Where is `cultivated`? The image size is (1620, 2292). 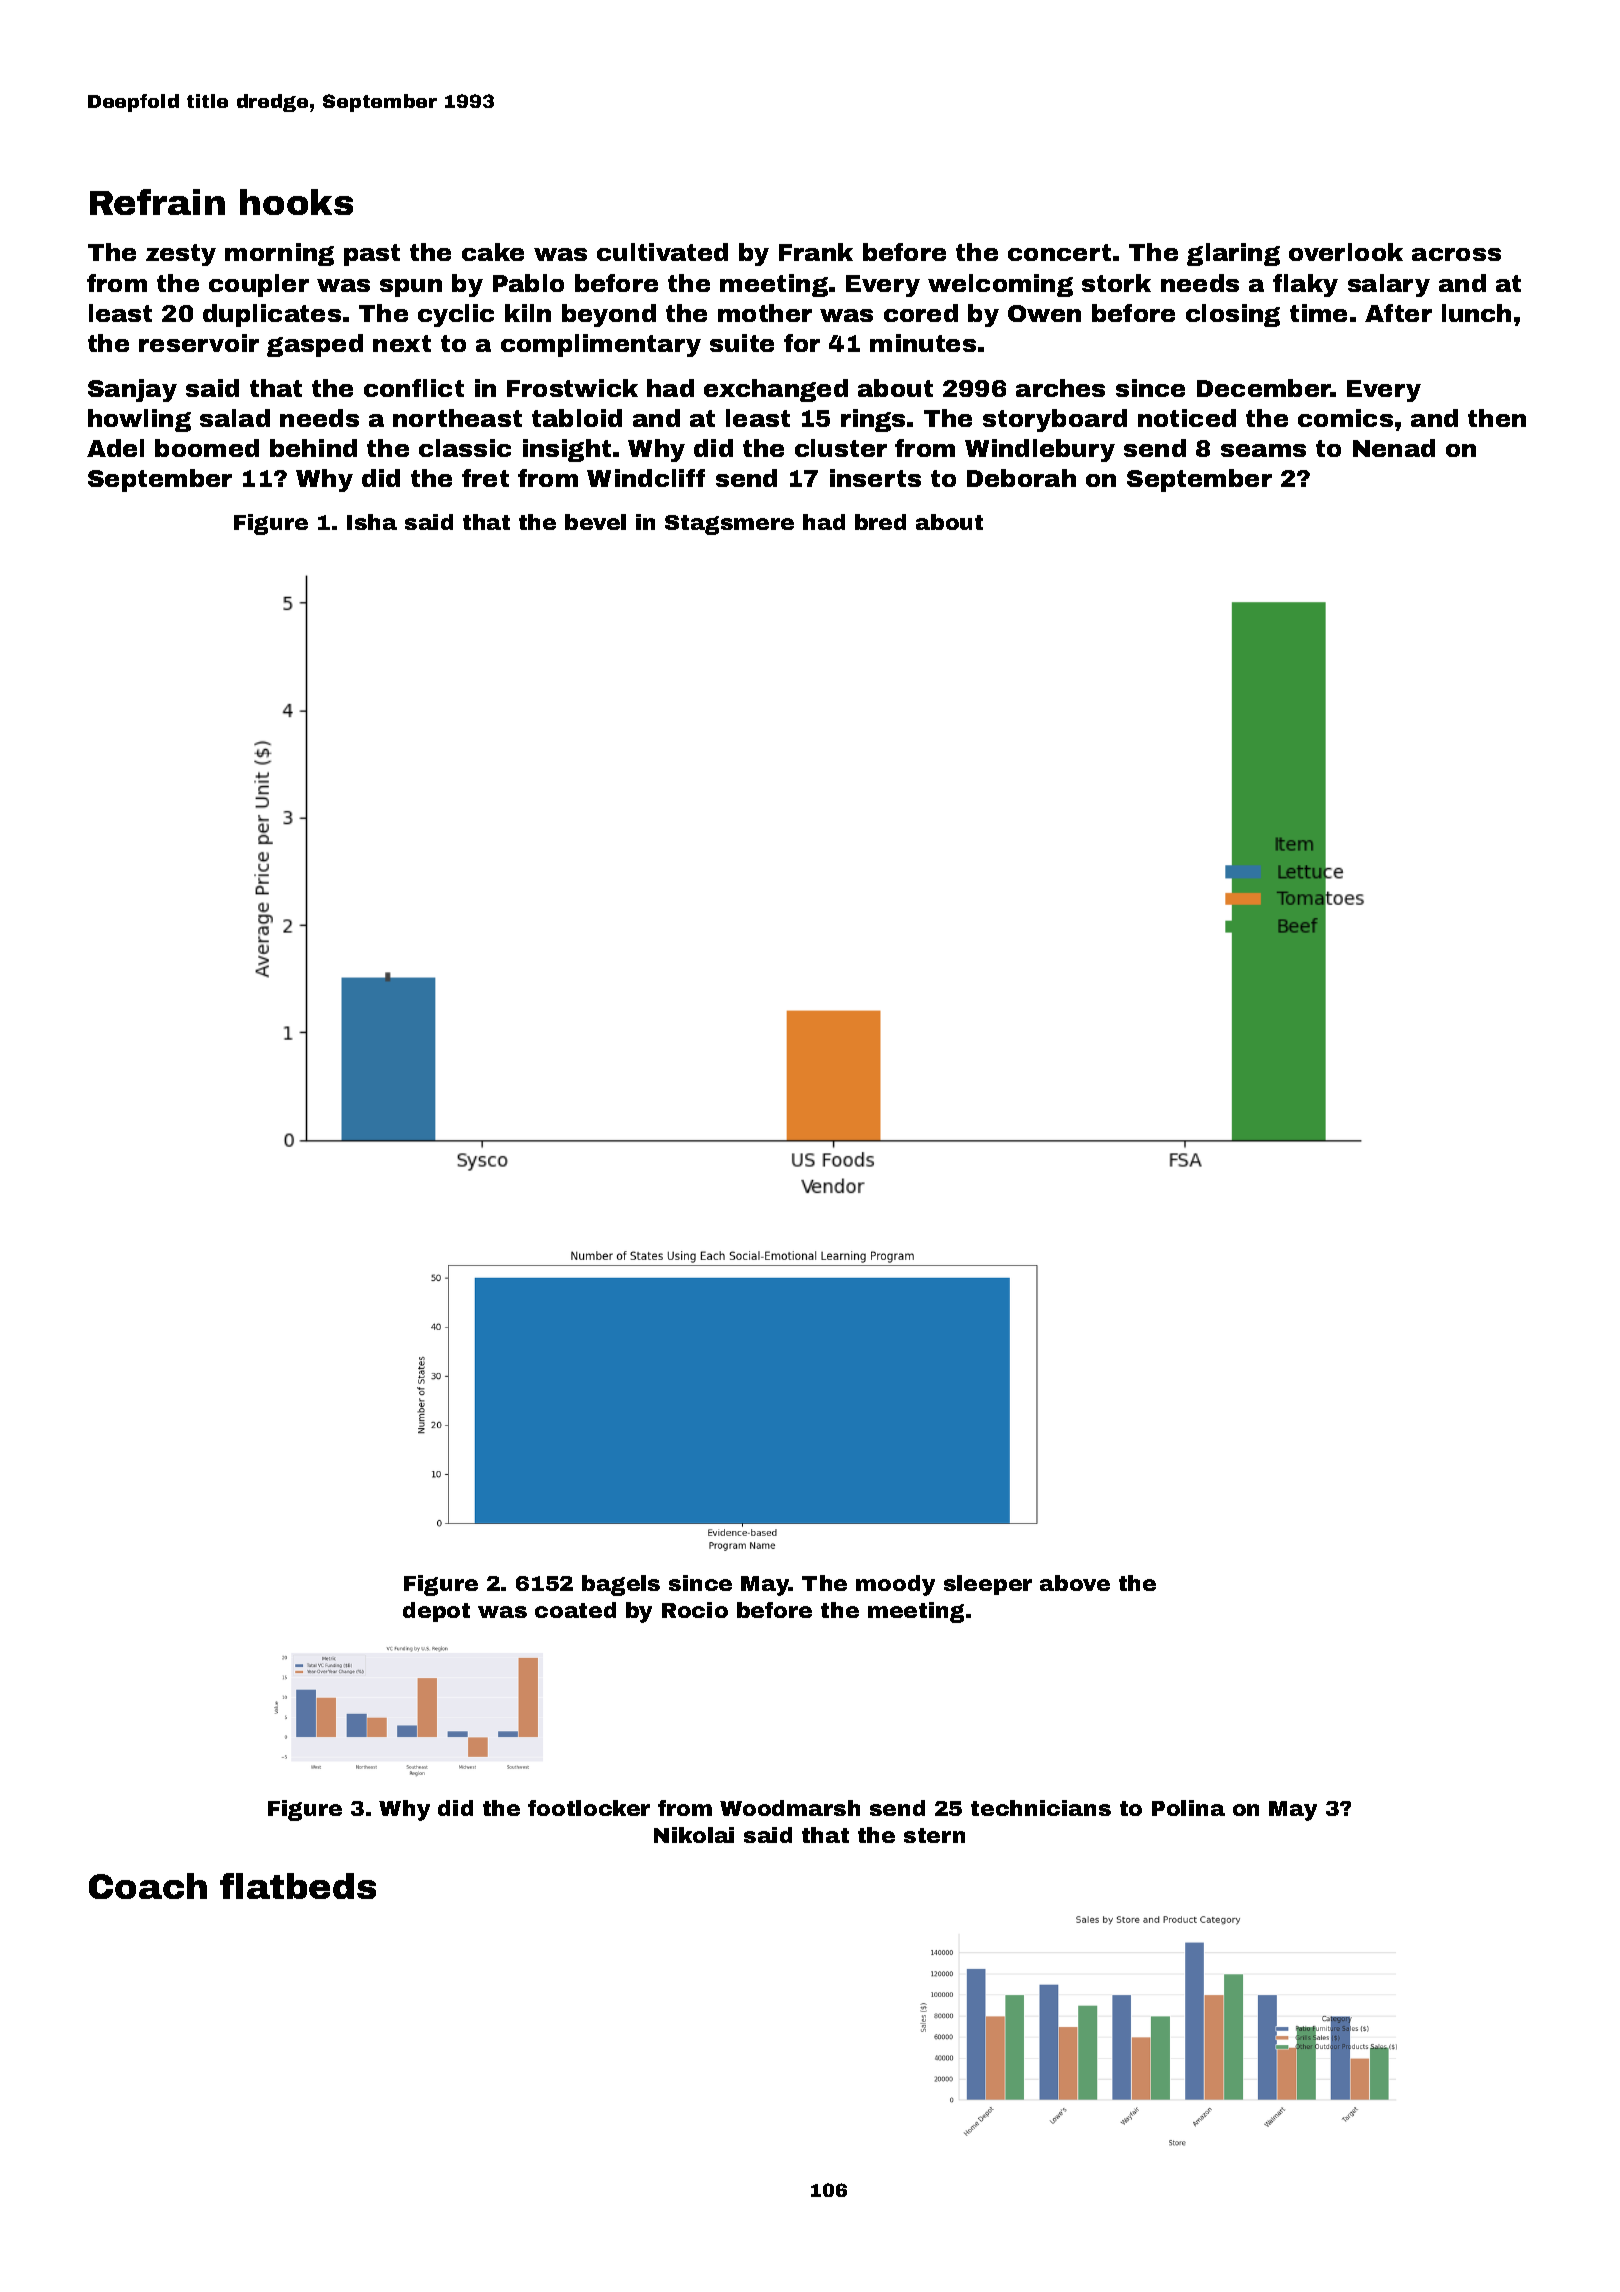
cultivated is located at coordinates (662, 252).
